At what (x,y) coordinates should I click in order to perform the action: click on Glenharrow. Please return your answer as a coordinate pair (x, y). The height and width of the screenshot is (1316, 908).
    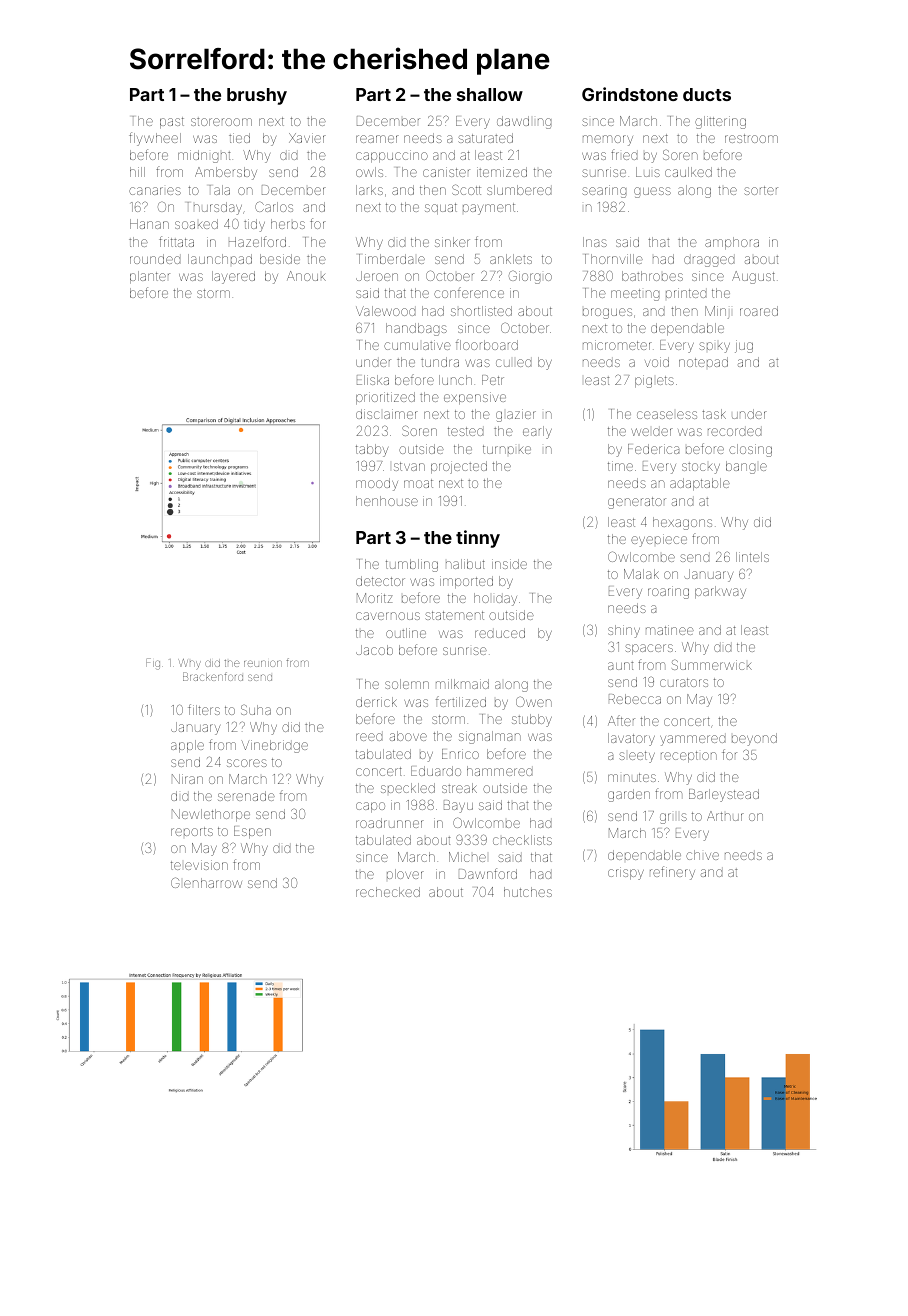
    Looking at the image, I should click on (206, 882).
